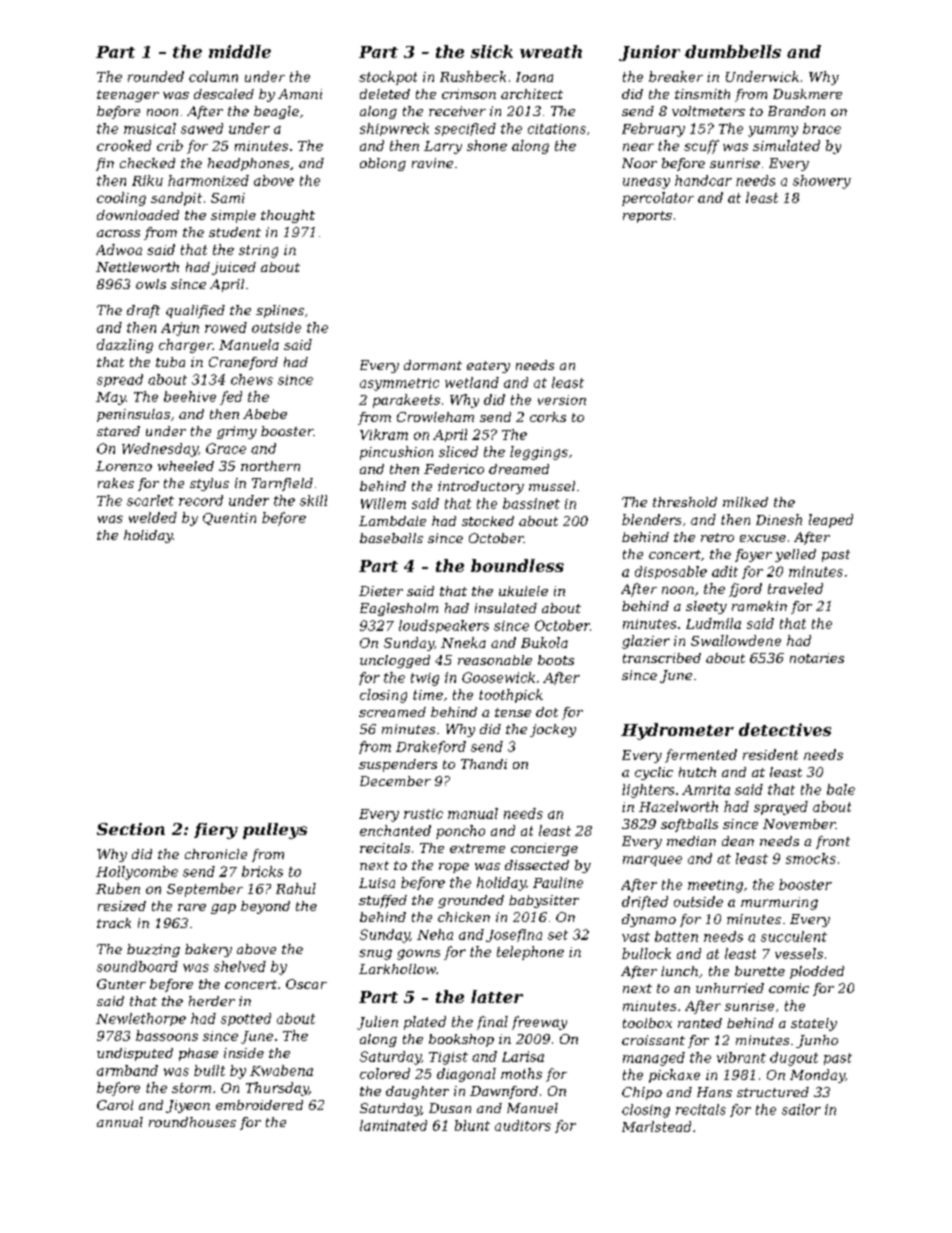  Describe the element at coordinates (460, 832) in the screenshot. I see `poncho` at that location.
